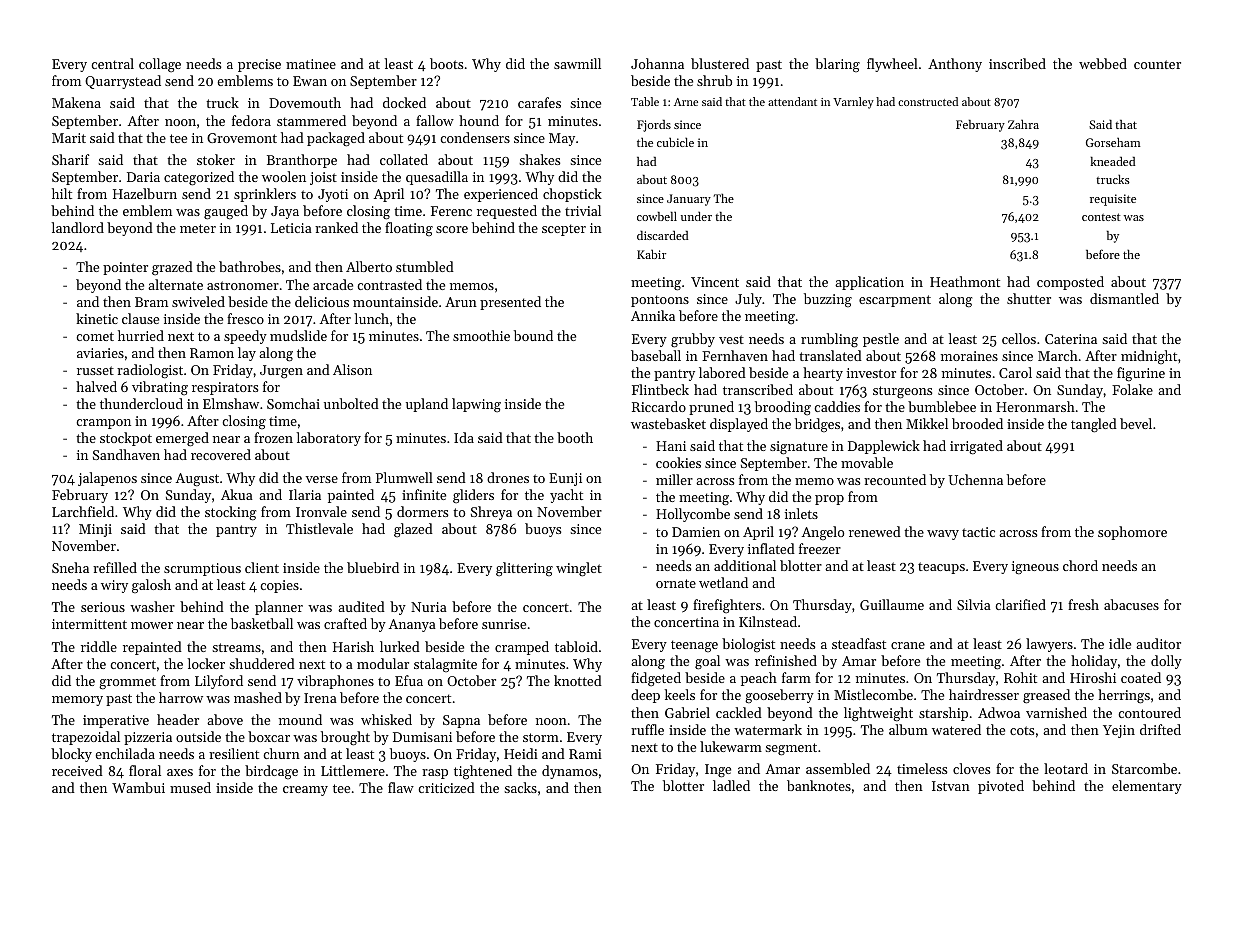  What do you see at coordinates (1124, 696) in the page?
I see `herrings` at bounding box center [1124, 696].
